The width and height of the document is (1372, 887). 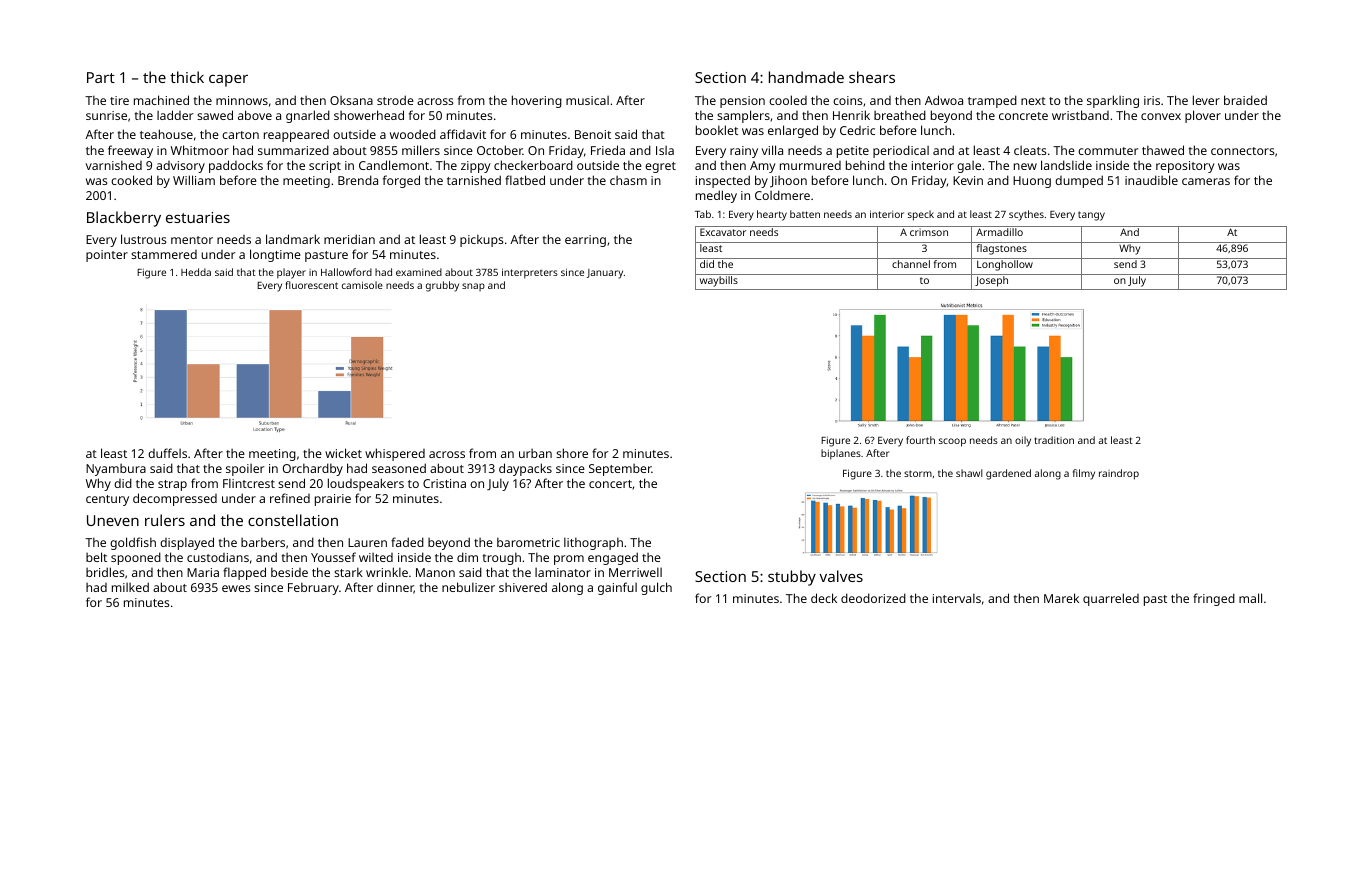 What do you see at coordinates (343, 453) in the document?
I see `wicket` at bounding box center [343, 453].
